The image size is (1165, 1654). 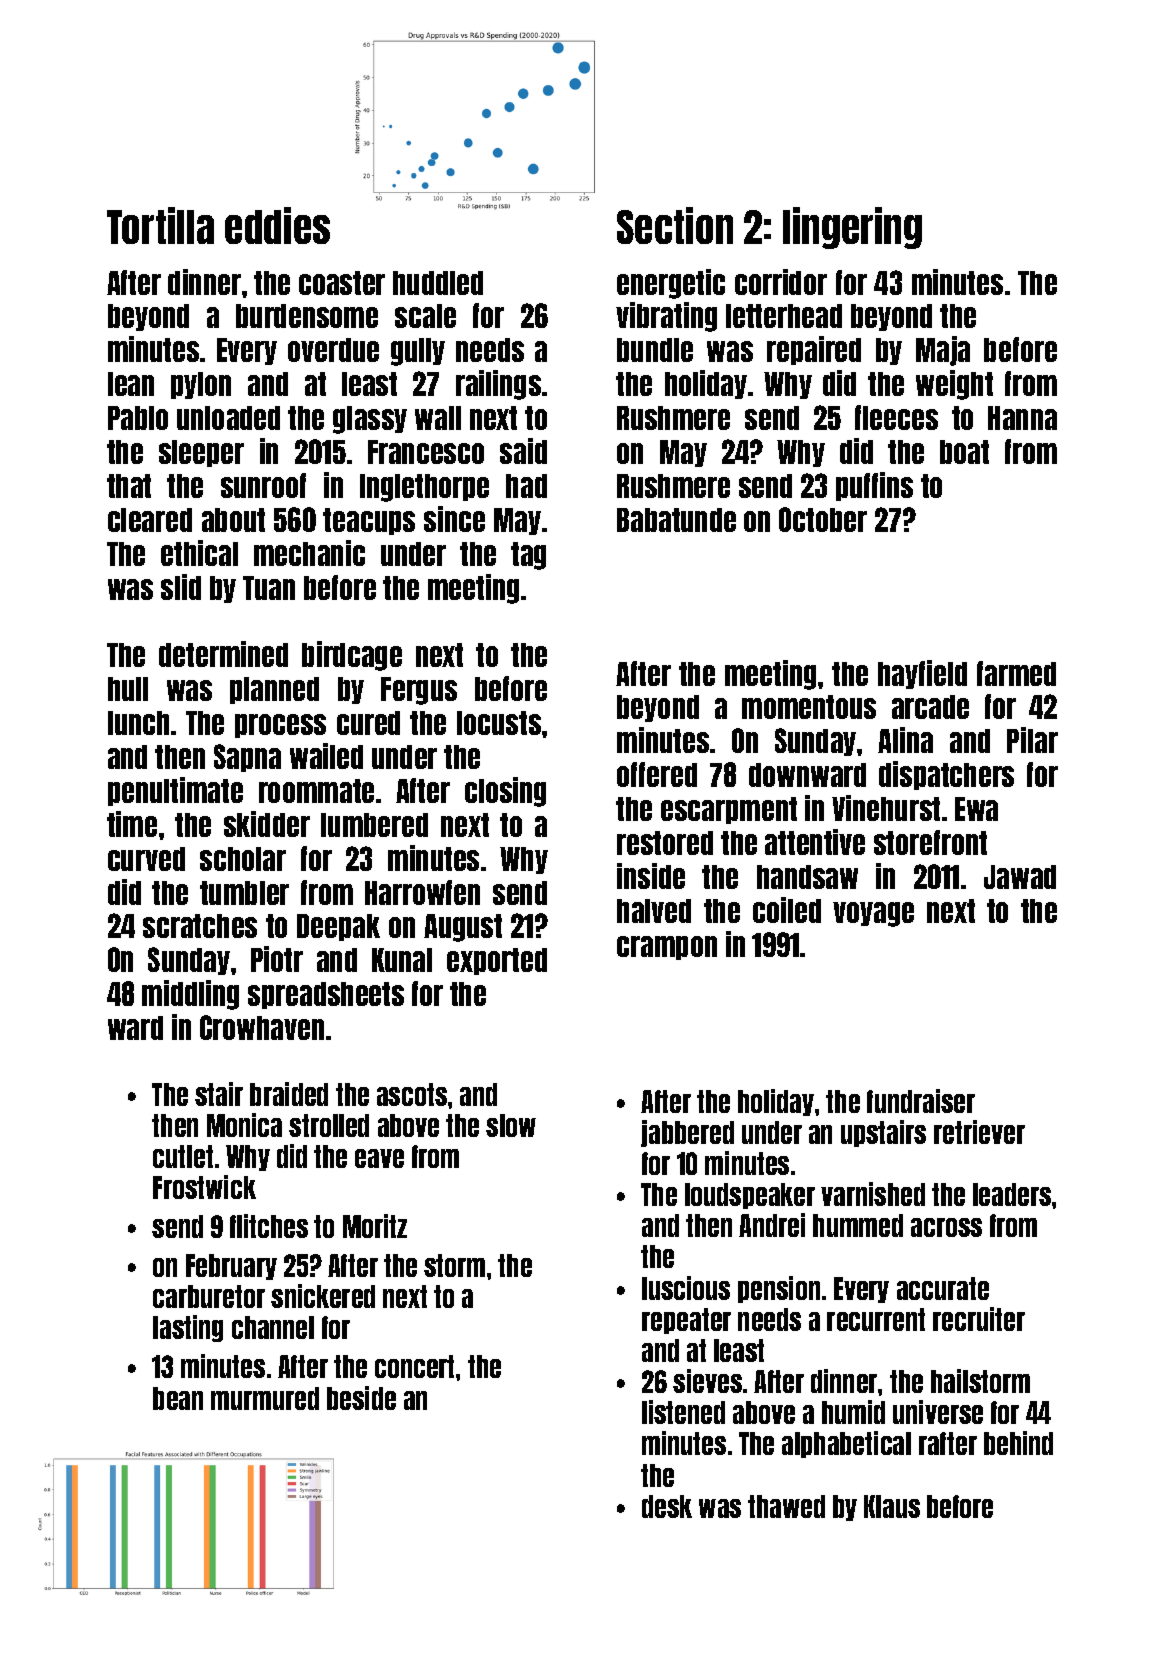 What do you see at coordinates (247, 758) in the screenshot?
I see `Sapna` at bounding box center [247, 758].
